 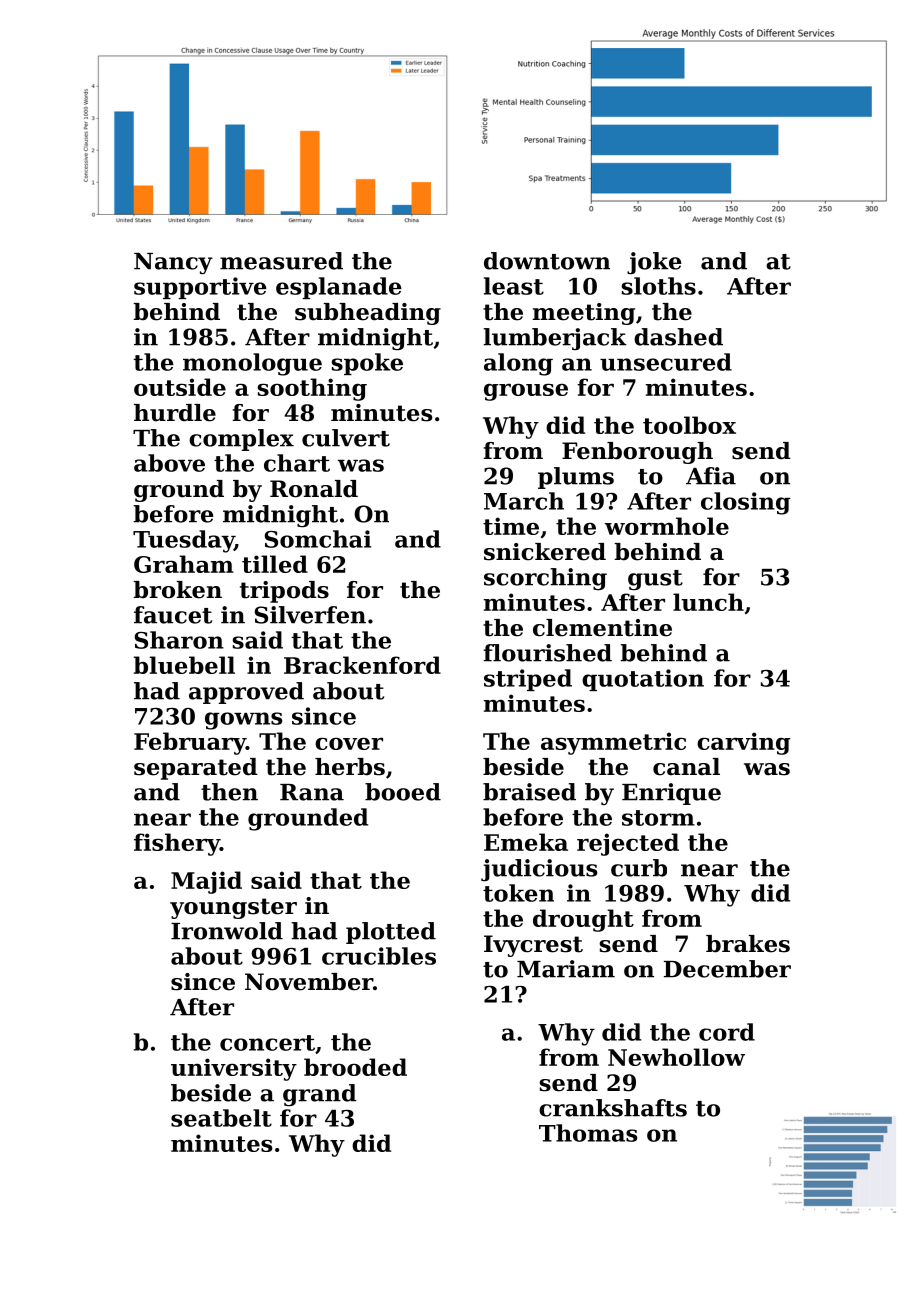 I want to click on striped, so click(x=528, y=680).
